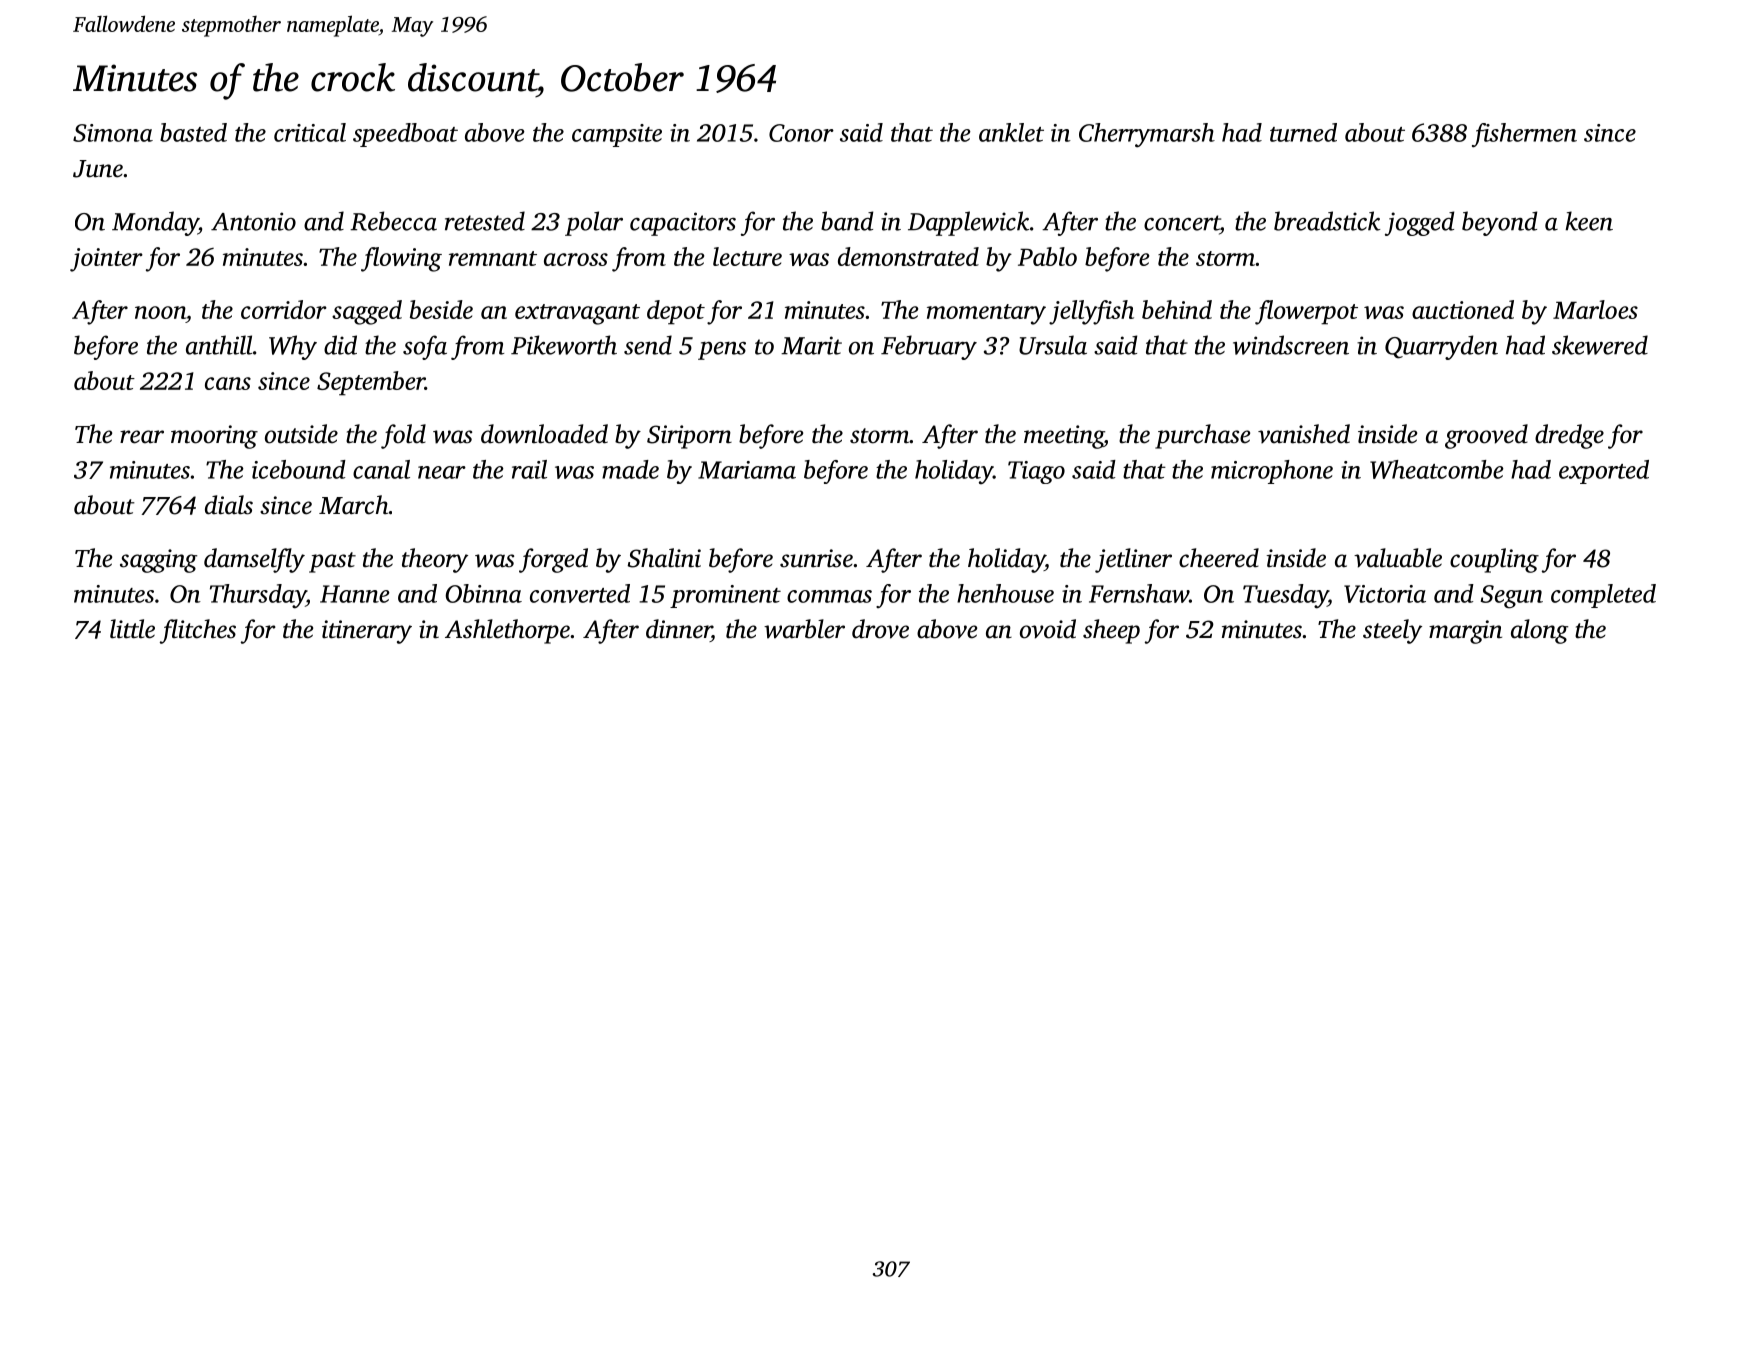 Image resolution: width=1745 pixels, height=1348 pixels. Describe the element at coordinates (381, 469) in the screenshot. I see `canal` at that location.
